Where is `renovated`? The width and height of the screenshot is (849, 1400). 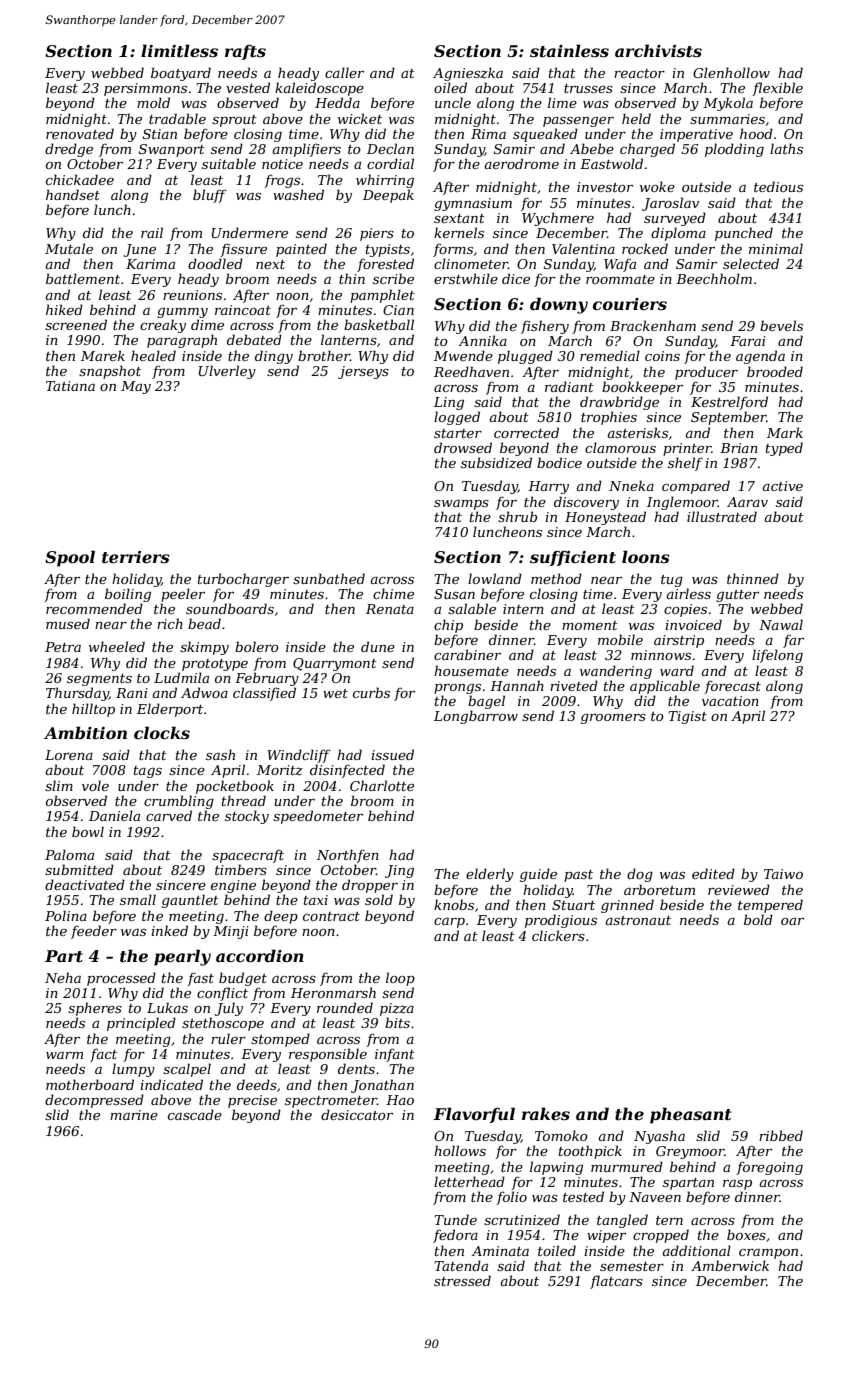 renovated is located at coordinates (80, 133).
